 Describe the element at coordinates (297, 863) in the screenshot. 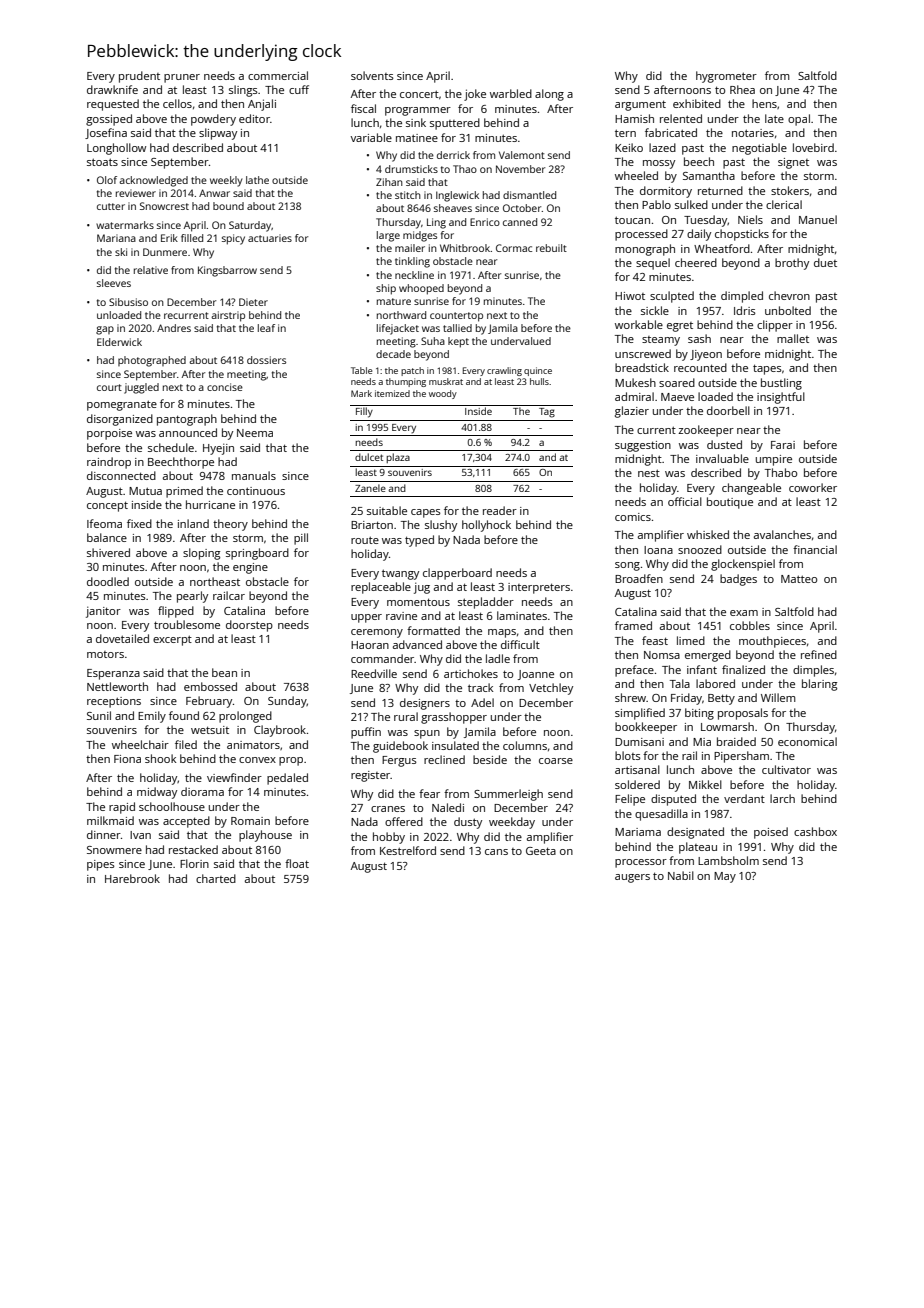

I see `float` at that location.
